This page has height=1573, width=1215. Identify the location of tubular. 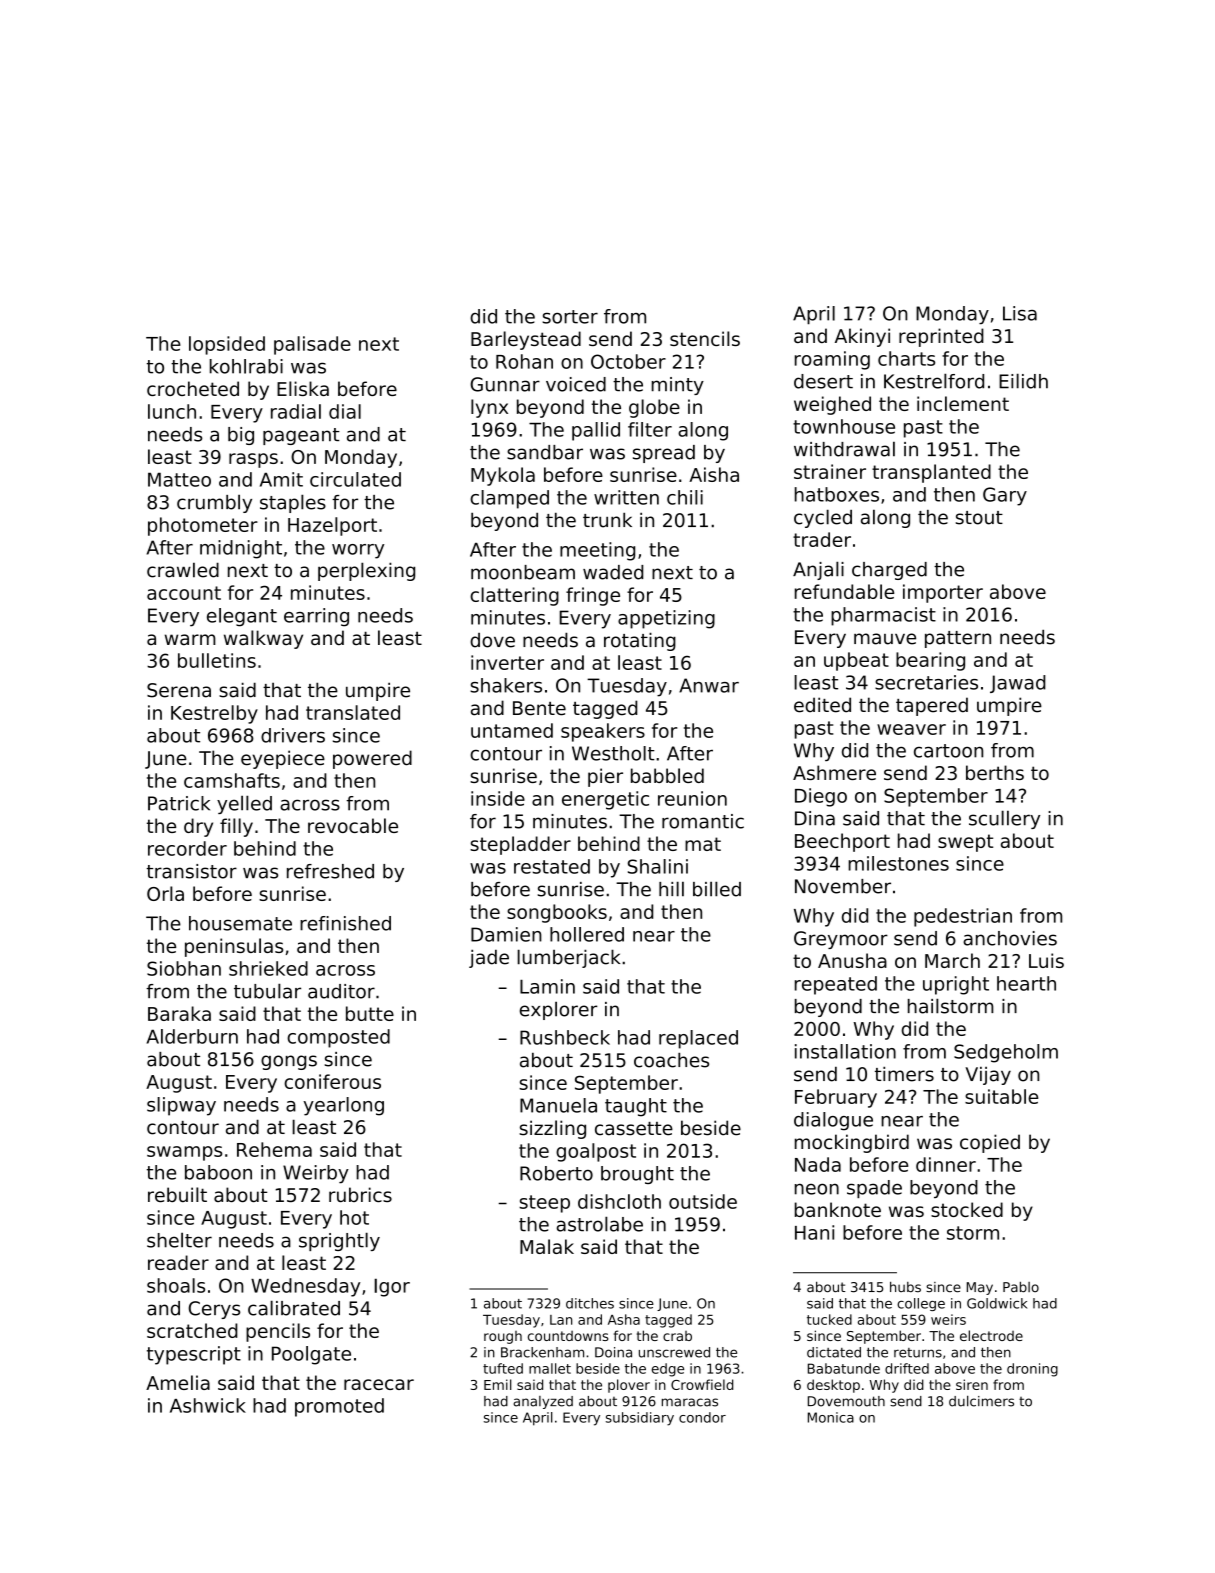
(267, 991).
